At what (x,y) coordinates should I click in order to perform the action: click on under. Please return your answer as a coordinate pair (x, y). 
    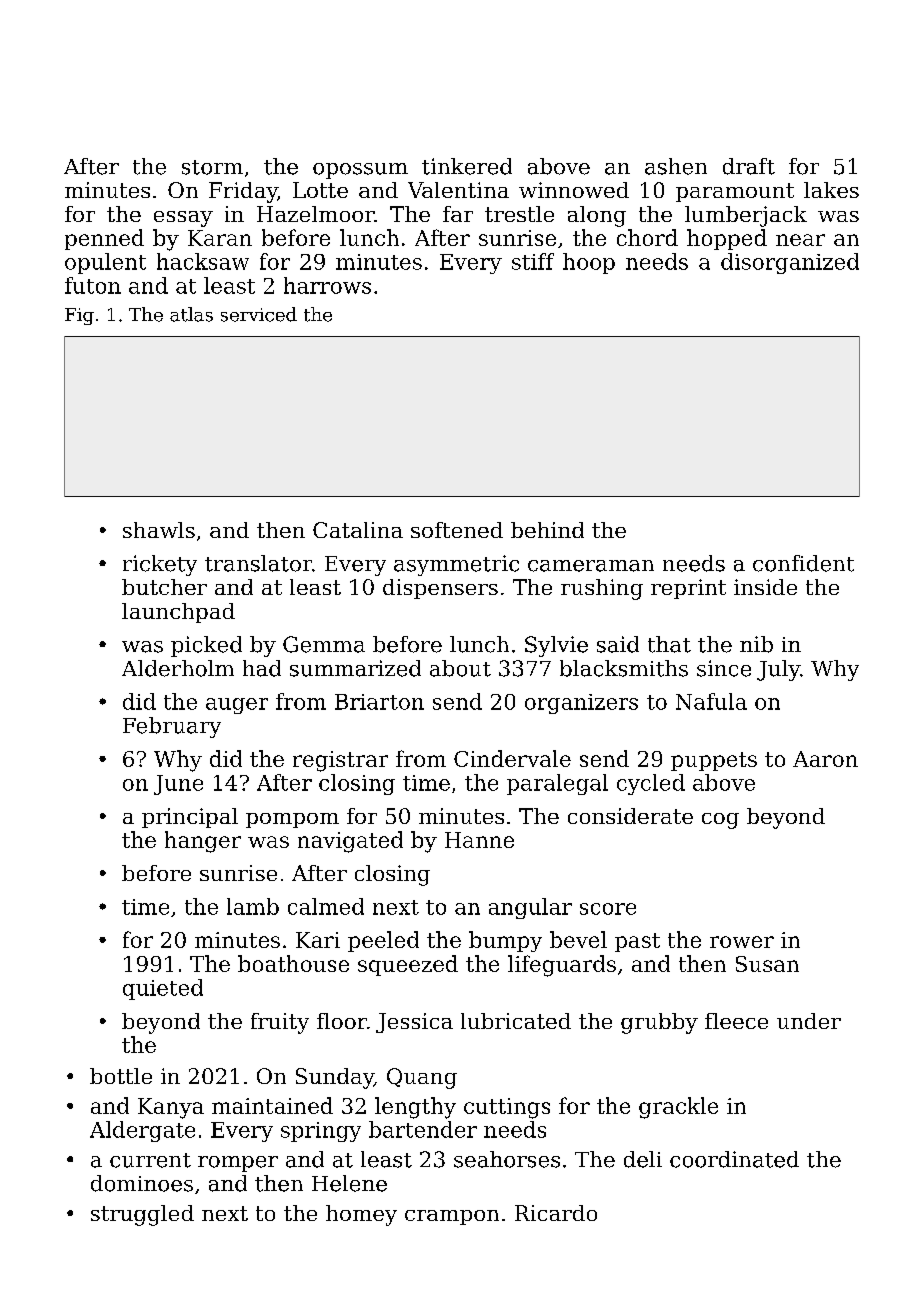
    Looking at the image, I should click on (809, 1021).
